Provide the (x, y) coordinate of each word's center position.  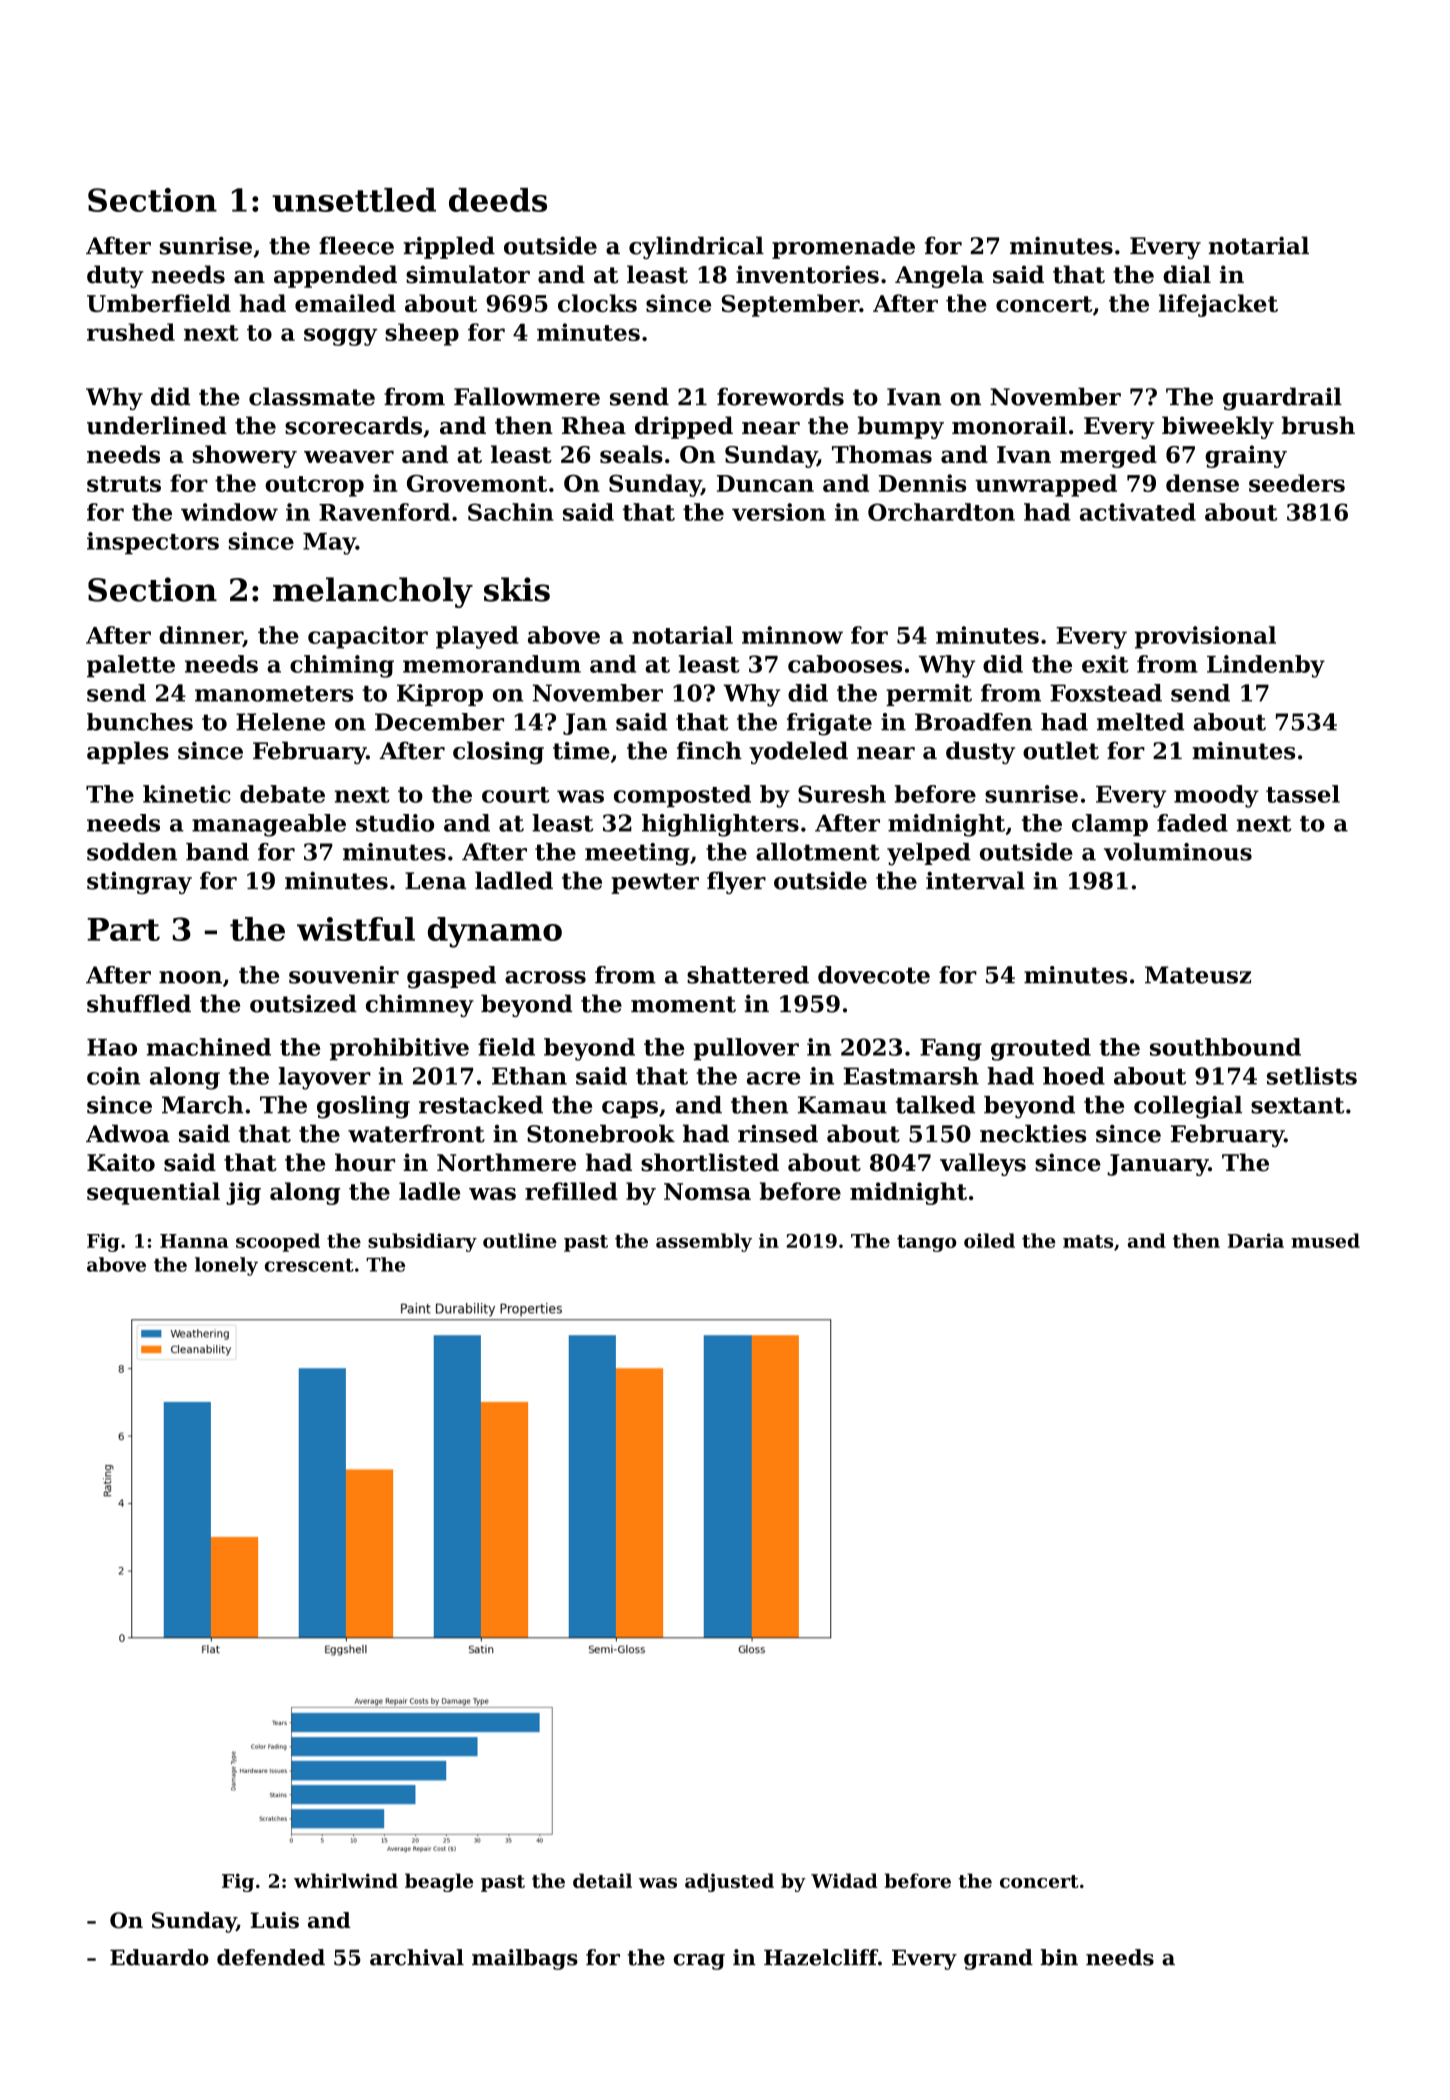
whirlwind (346, 1880)
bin (1059, 1957)
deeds (498, 200)
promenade (843, 247)
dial (1187, 274)
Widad (844, 1880)
